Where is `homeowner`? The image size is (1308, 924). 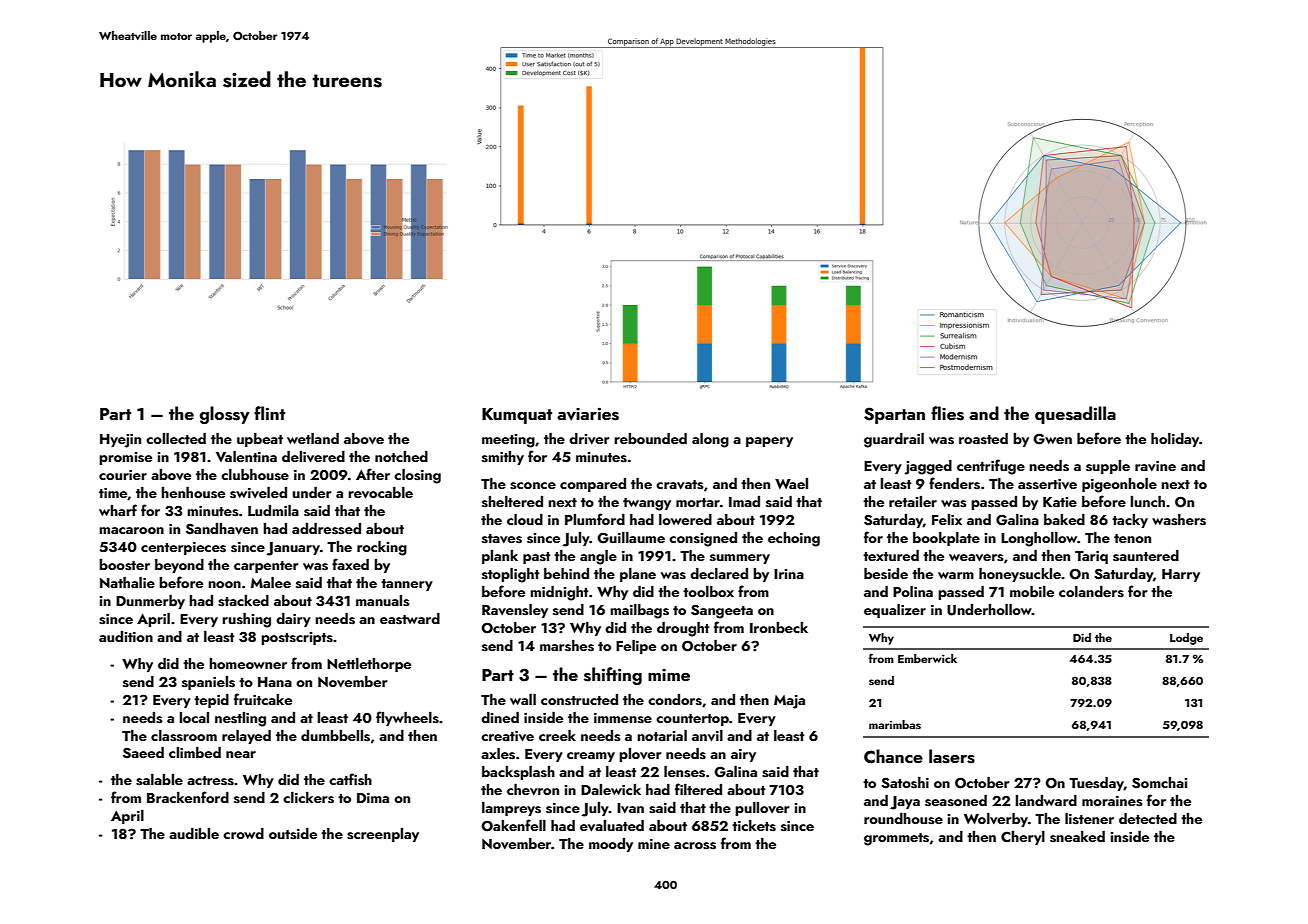 homeowner is located at coordinates (248, 663).
